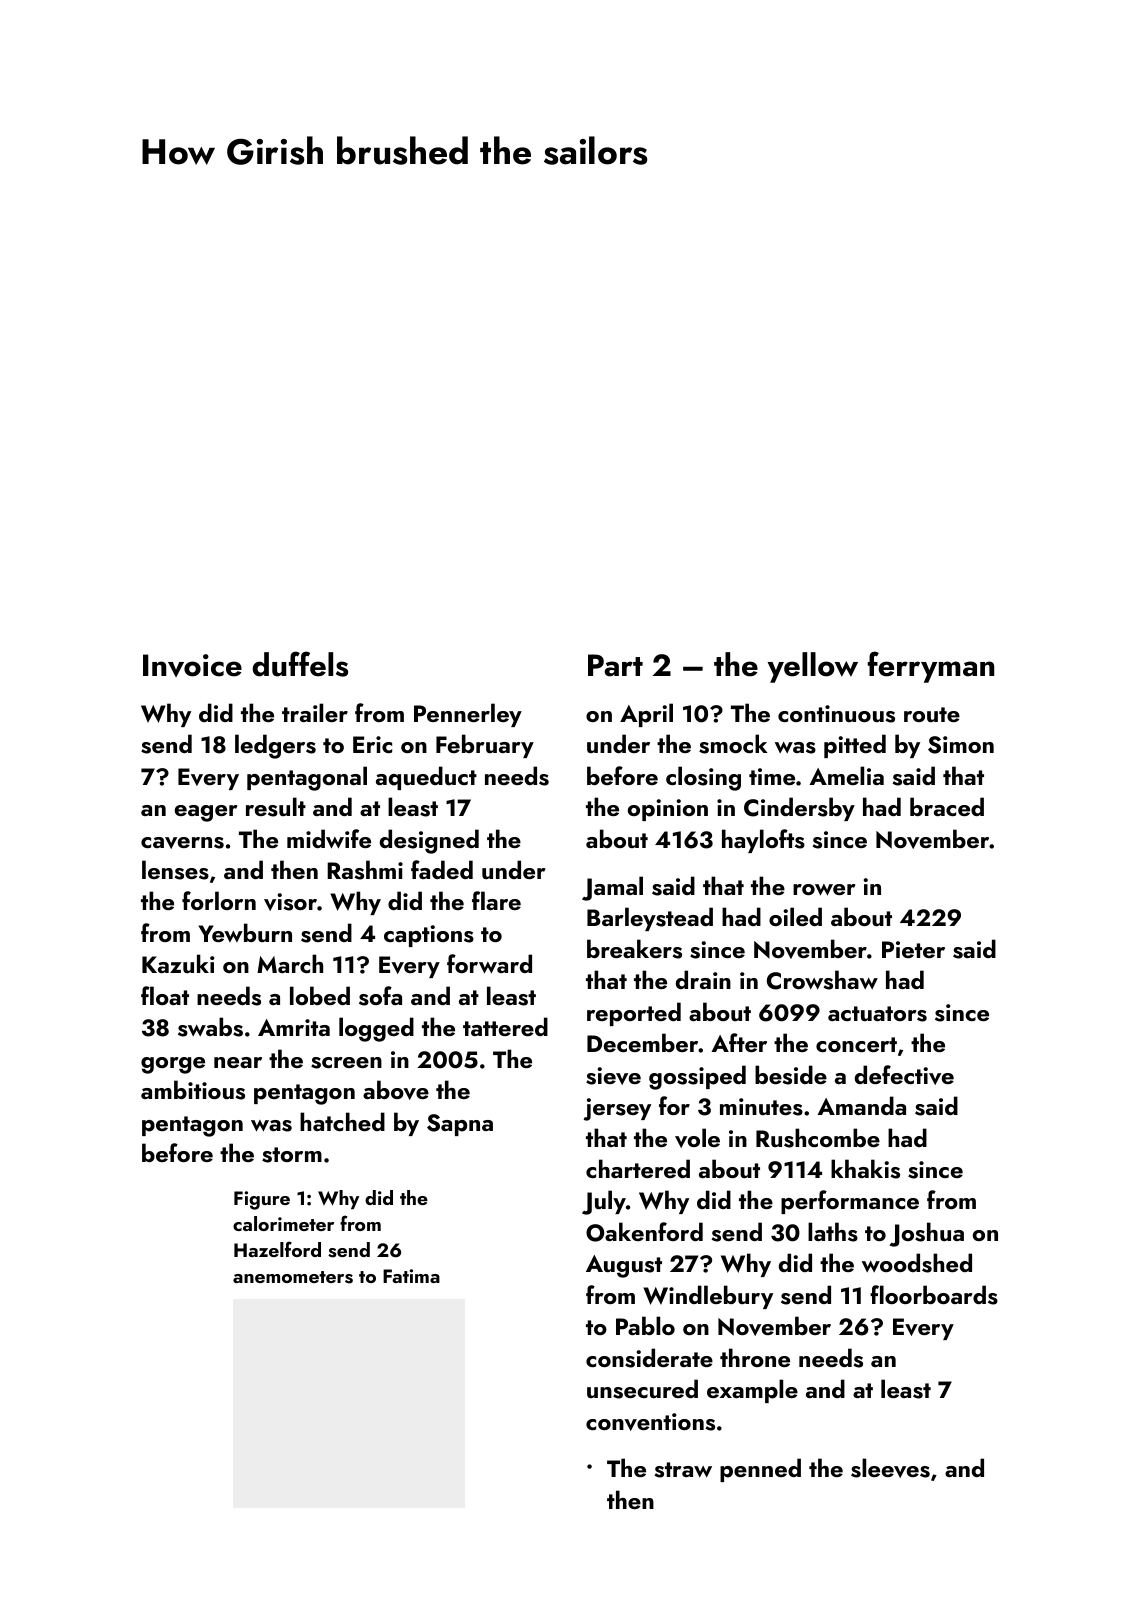 The height and width of the screenshot is (1624, 1143). I want to click on Invoice, so click(192, 665).
